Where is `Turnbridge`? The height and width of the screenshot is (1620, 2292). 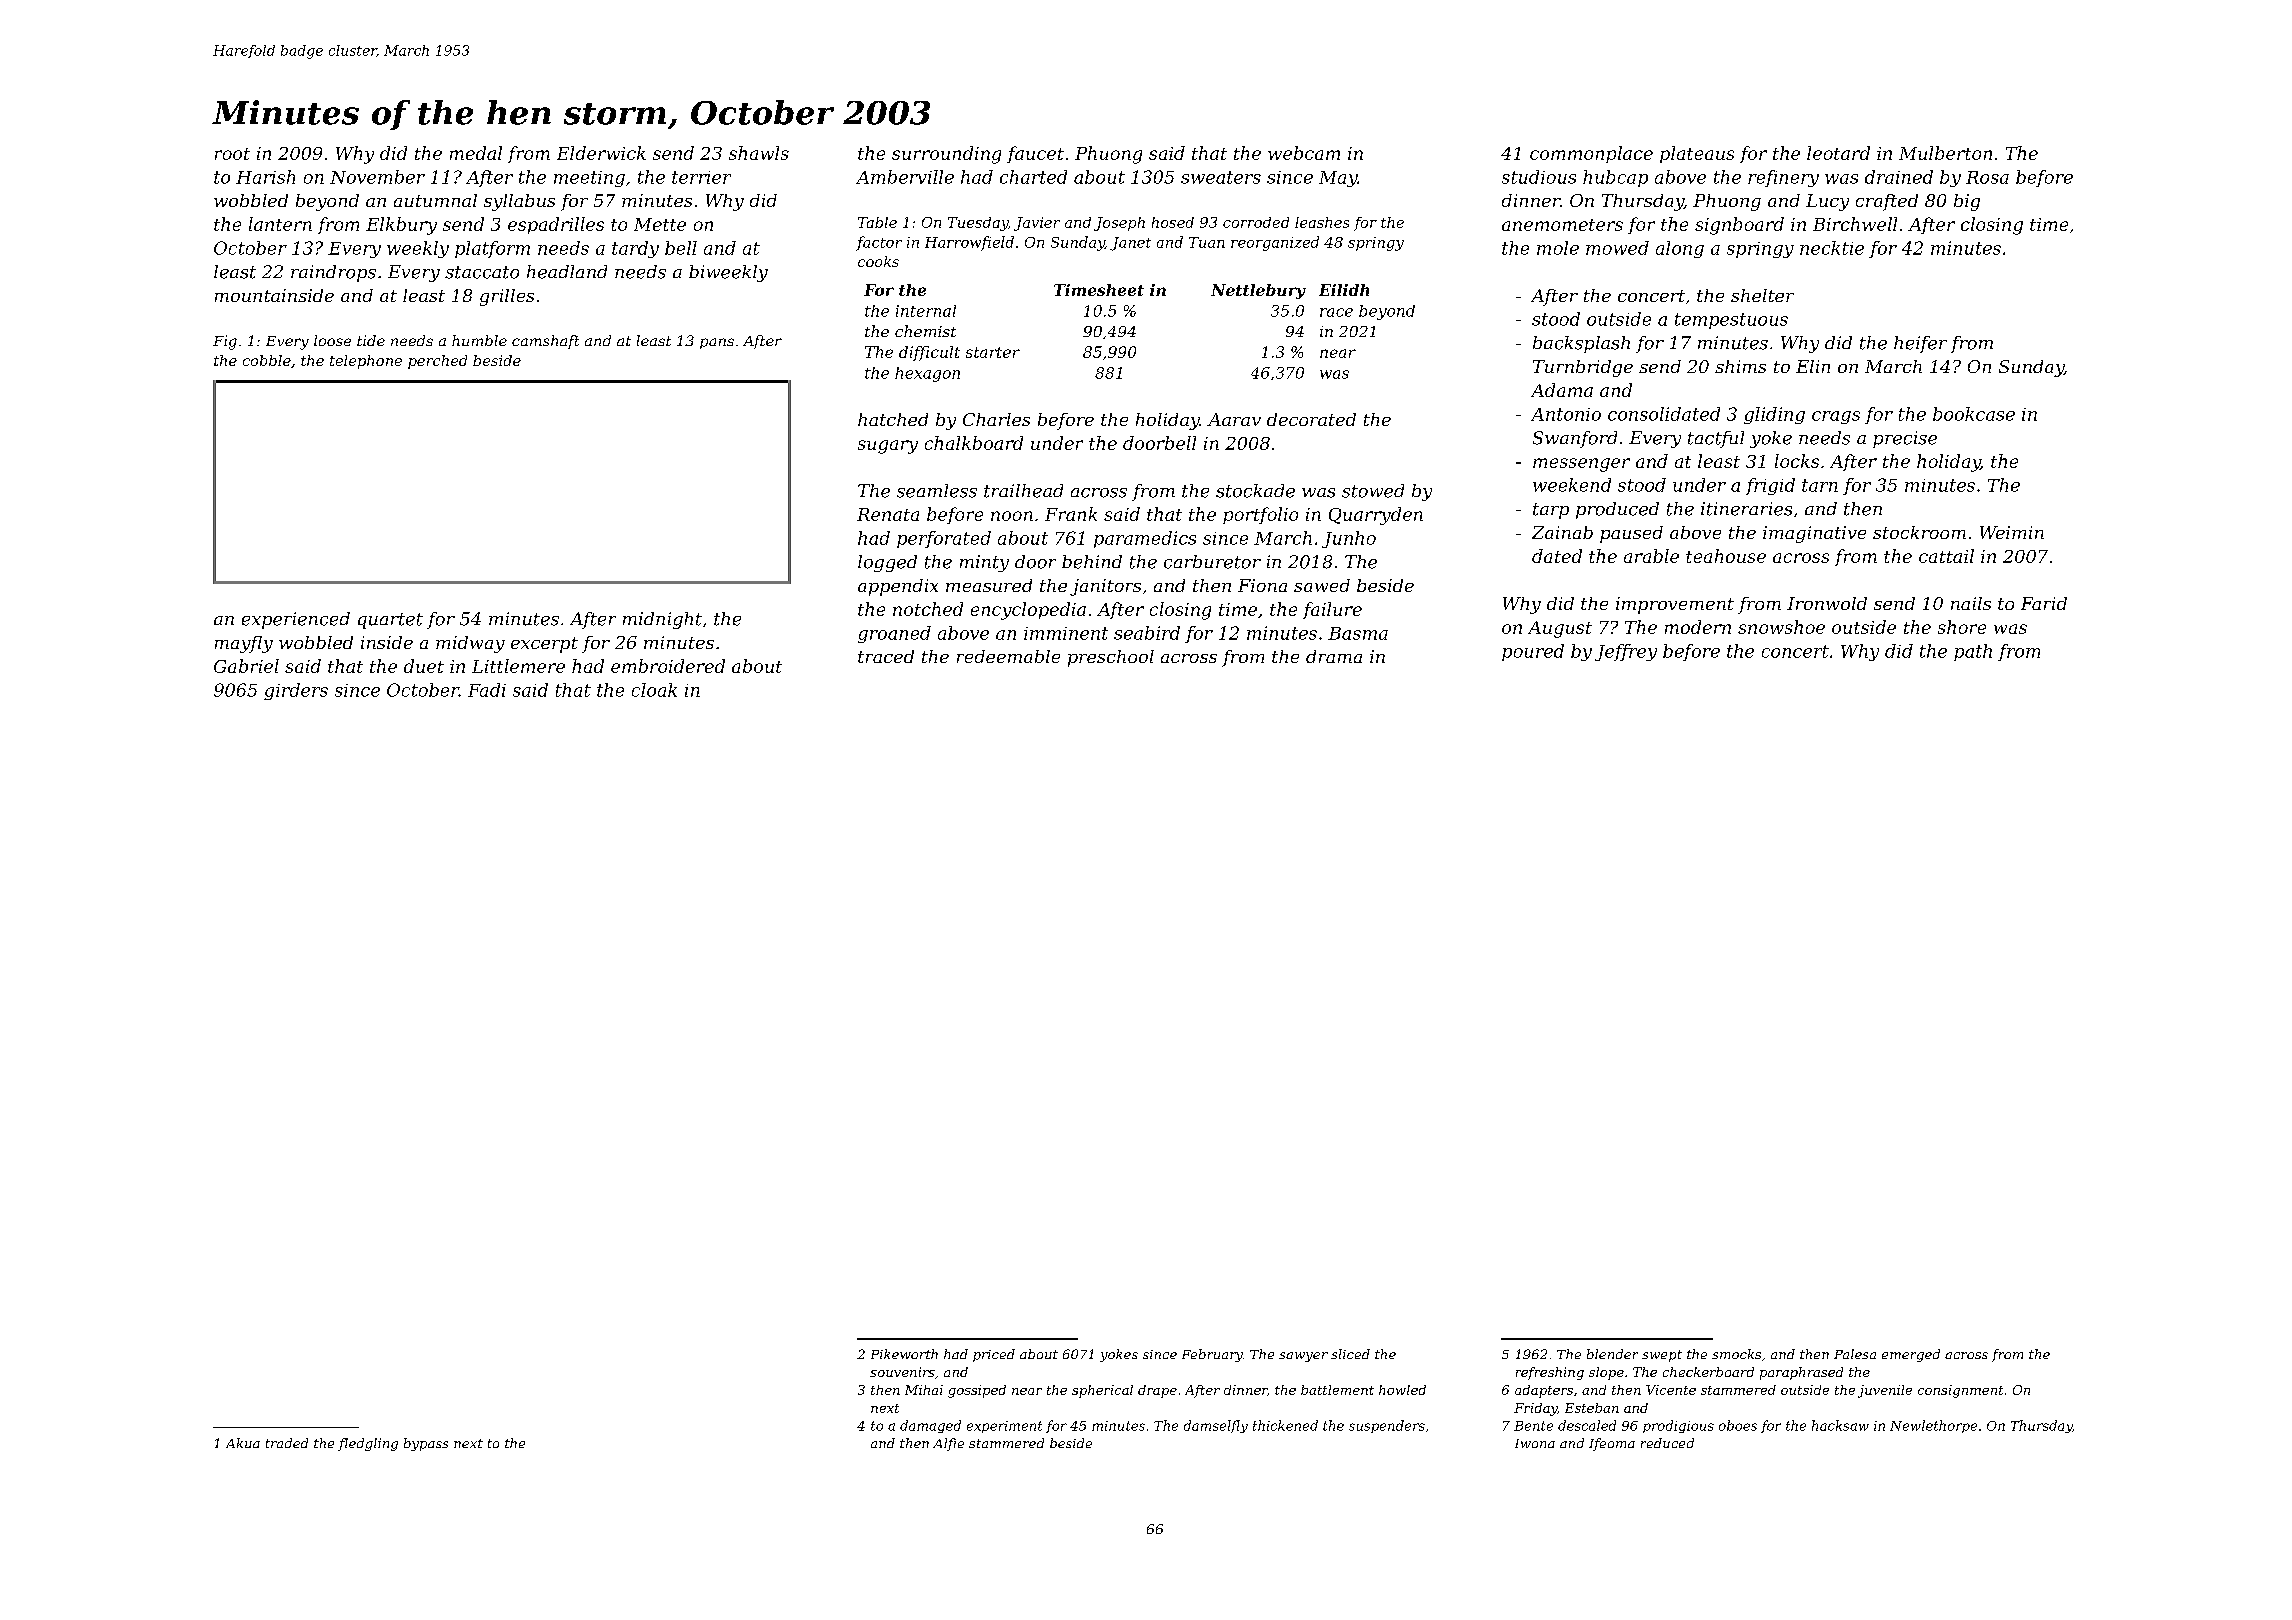 Turnbridge is located at coordinates (1583, 368).
